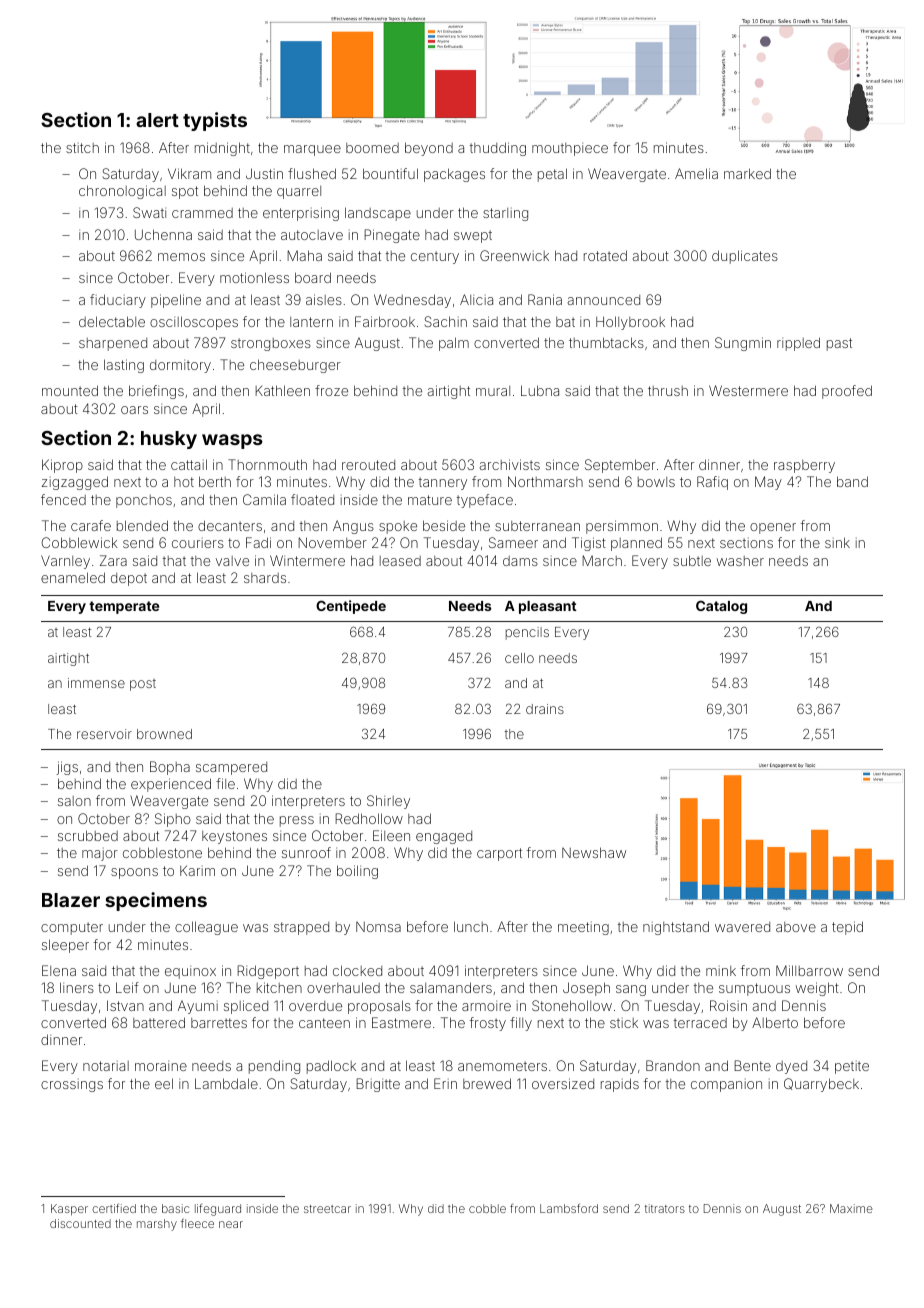 Image resolution: width=924 pixels, height=1308 pixels. What do you see at coordinates (149, 212) in the screenshot?
I see `Swati` at bounding box center [149, 212].
